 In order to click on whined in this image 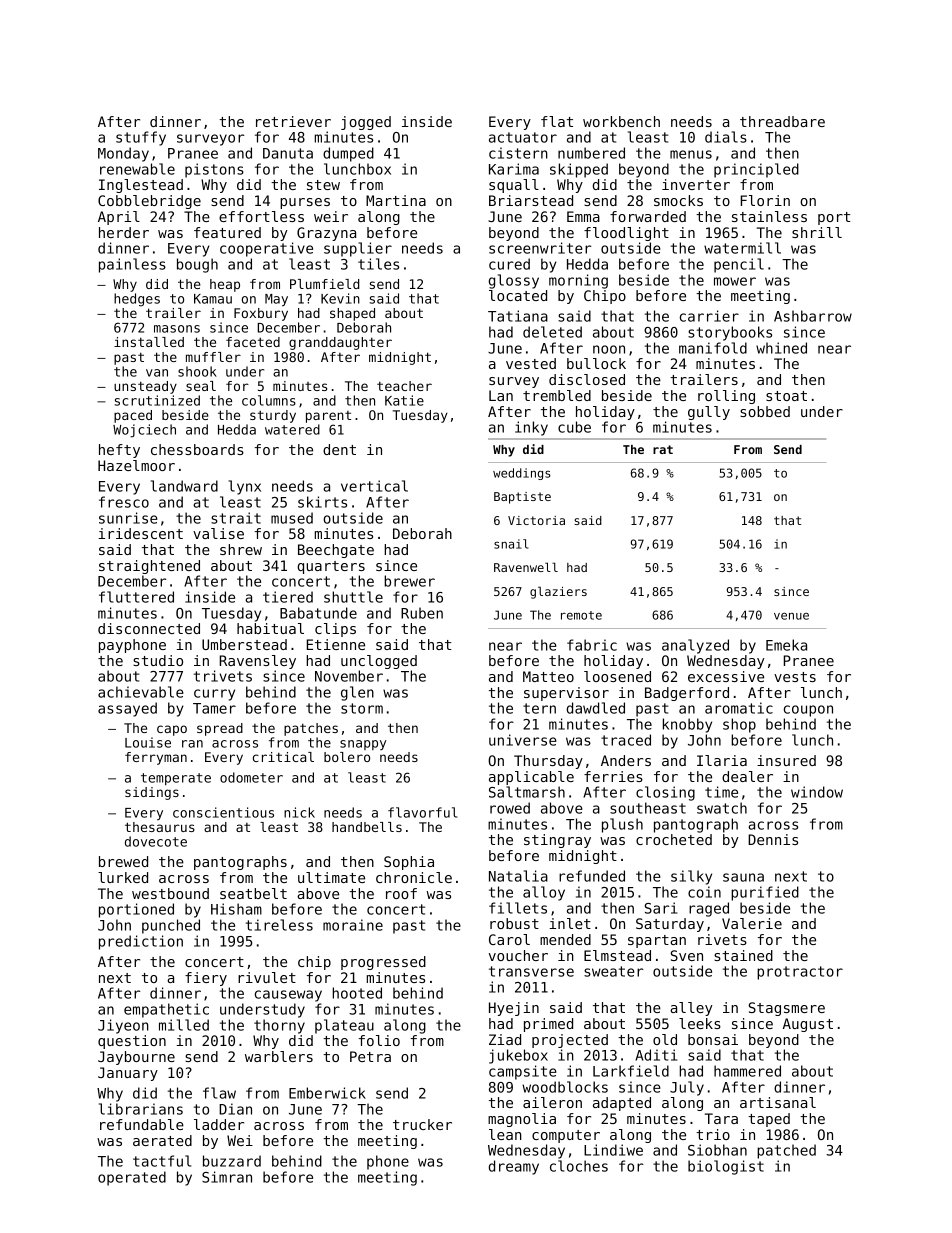, I will do `click(781, 348)`.
